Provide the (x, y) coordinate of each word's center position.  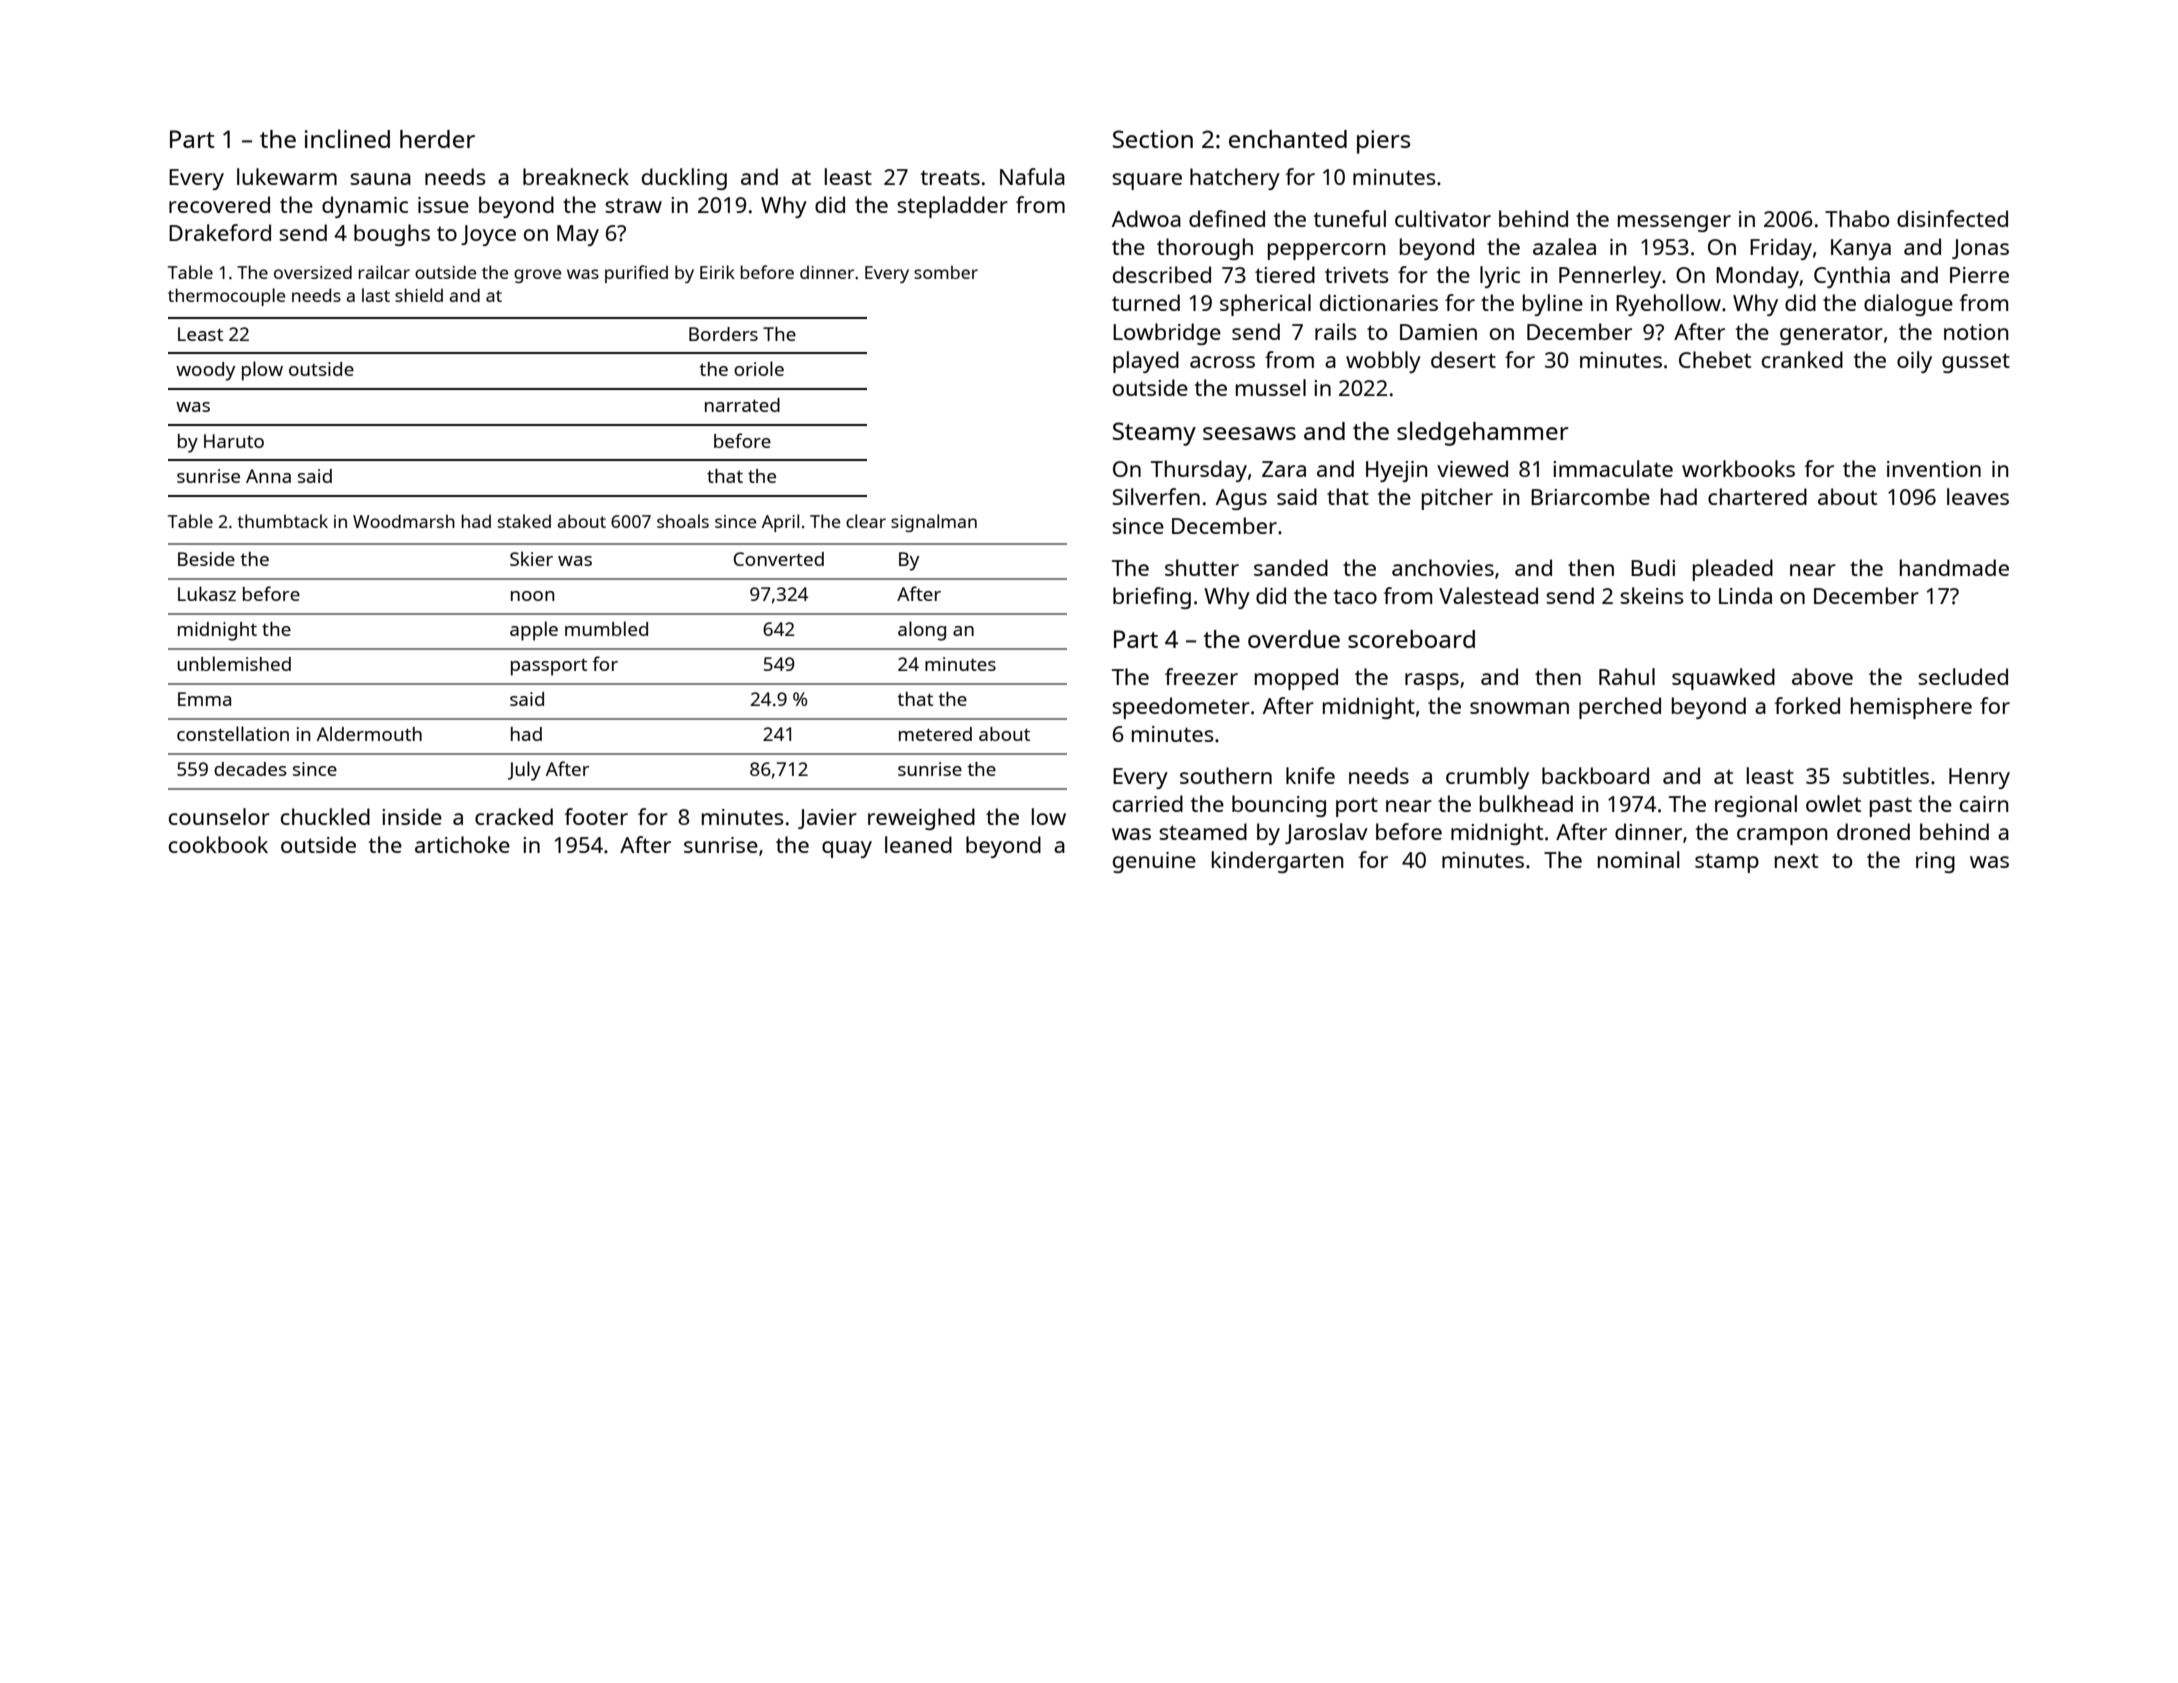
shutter (1202, 567)
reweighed (921, 819)
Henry (1979, 778)
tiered (1285, 274)
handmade (1954, 567)
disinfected (1952, 218)
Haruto (234, 441)
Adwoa (1146, 218)
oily (1914, 362)
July (524, 771)
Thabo (1857, 218)
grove (537, 276)
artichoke (462, 844)
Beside (206, 559)
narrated (742, 405)
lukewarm (287, 176)
